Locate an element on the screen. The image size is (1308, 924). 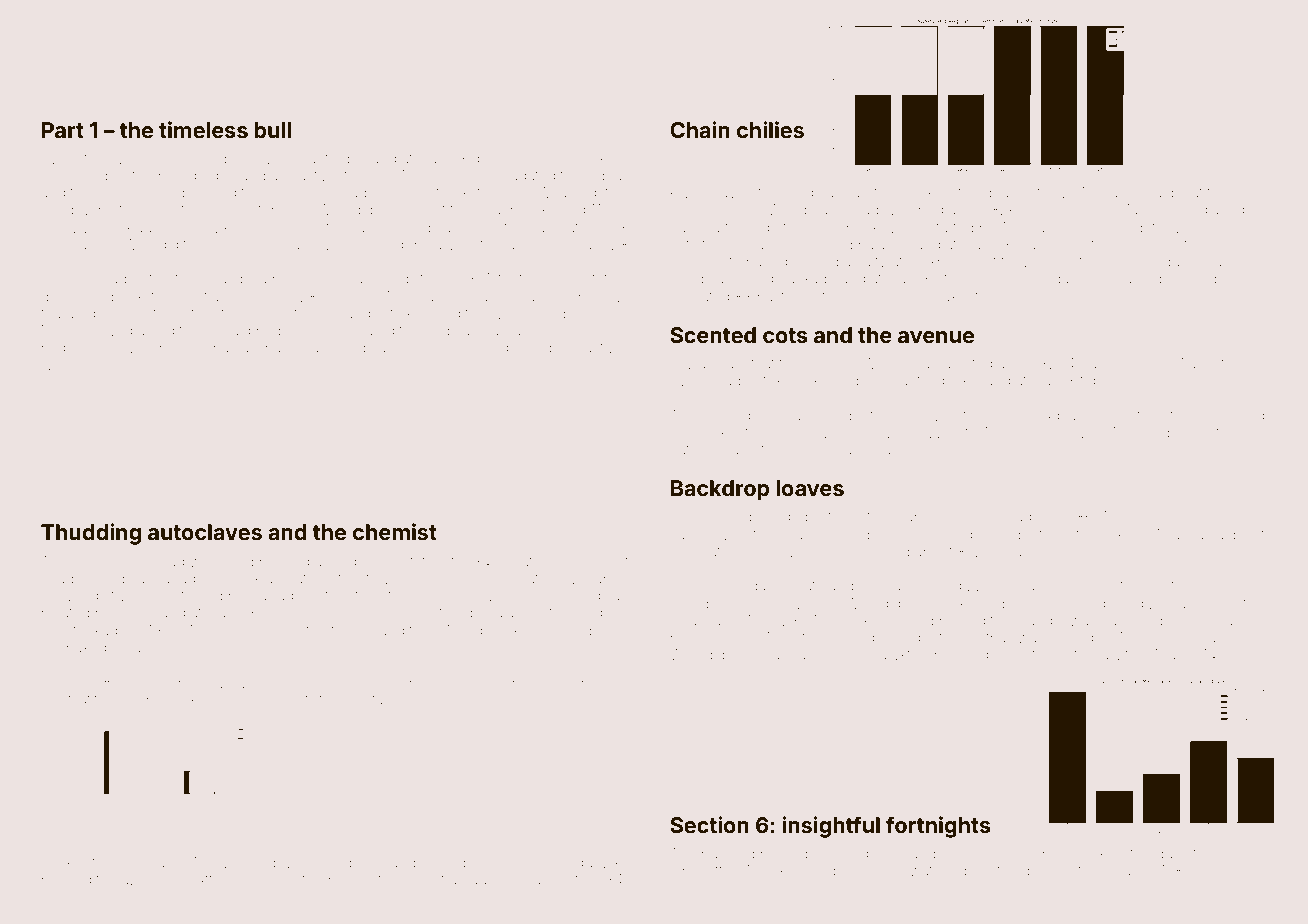
Rima is located at coordinates (621, 684).
